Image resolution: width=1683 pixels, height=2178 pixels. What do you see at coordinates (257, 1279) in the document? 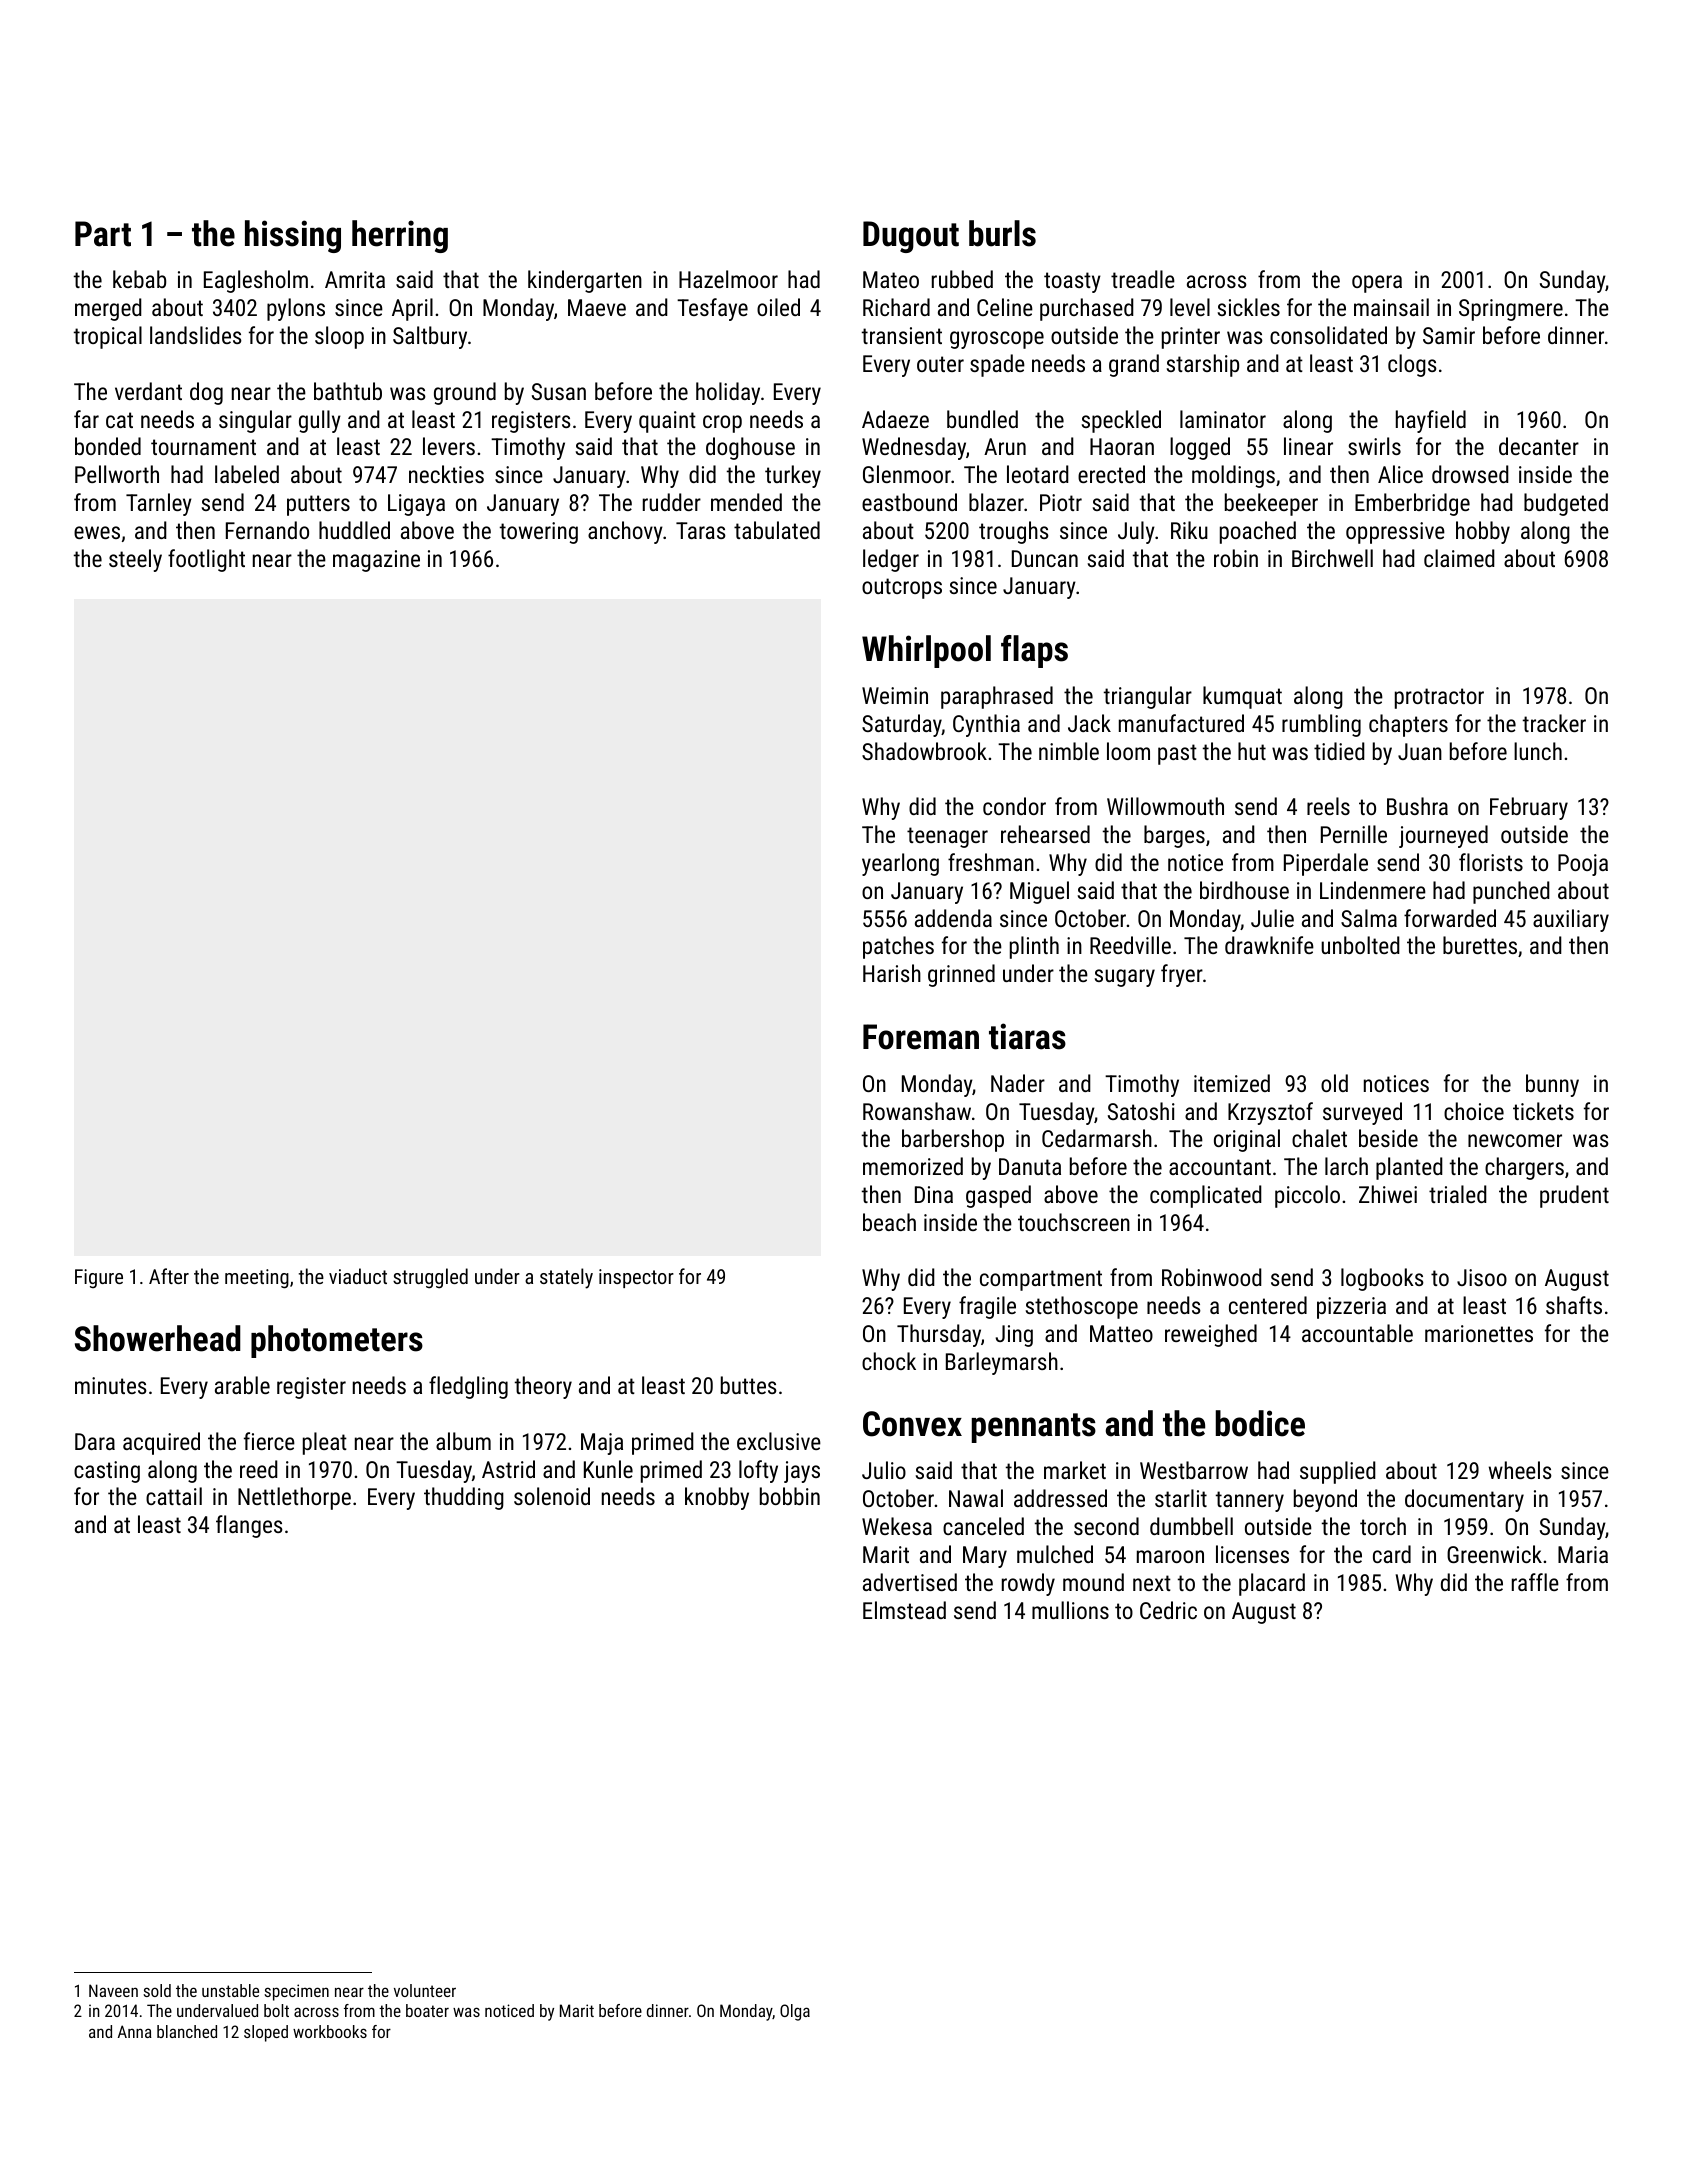
I see `meeting` at bounding box center [257, 1279].
